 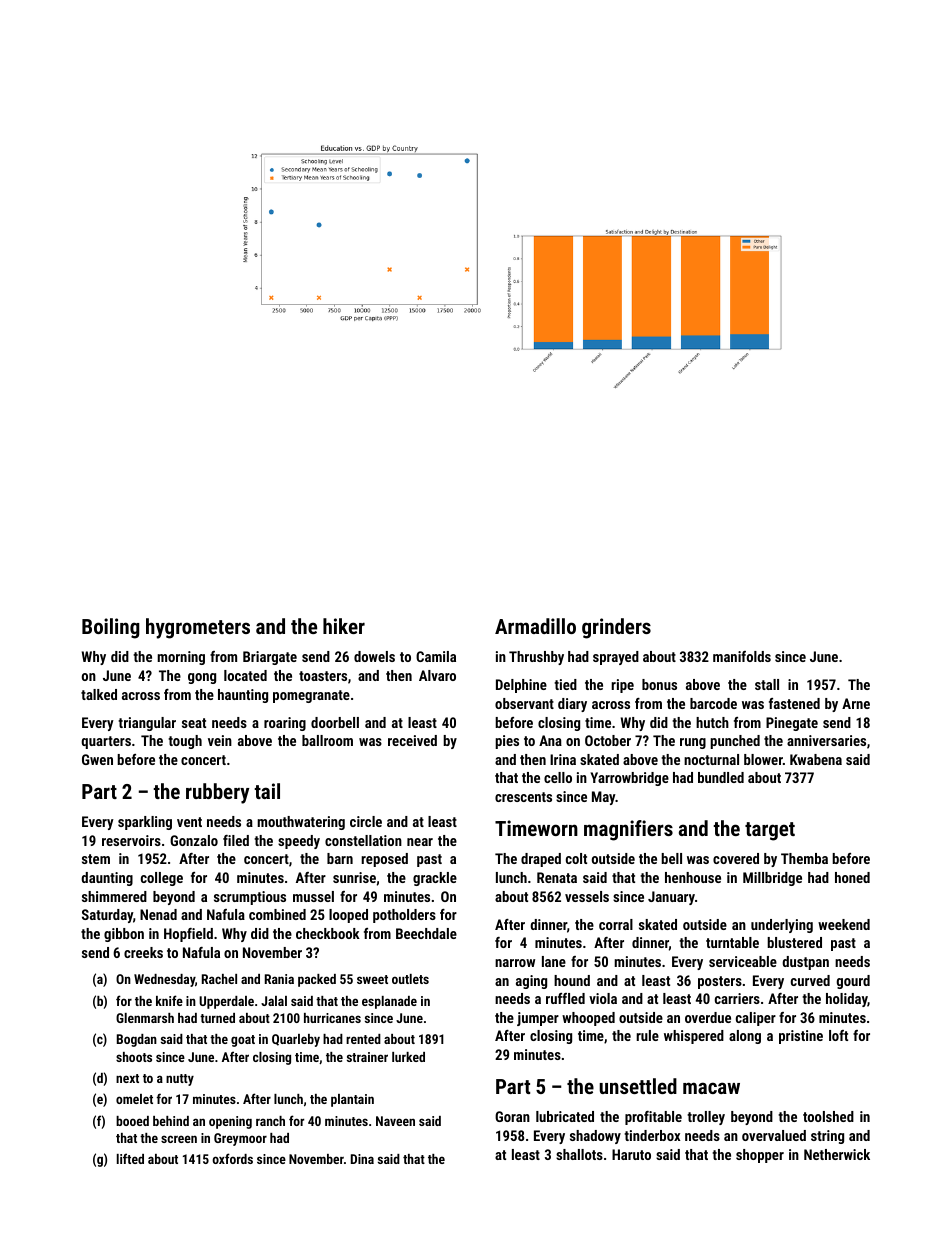 I want to click on Irina, so click(x=563, y=759).
